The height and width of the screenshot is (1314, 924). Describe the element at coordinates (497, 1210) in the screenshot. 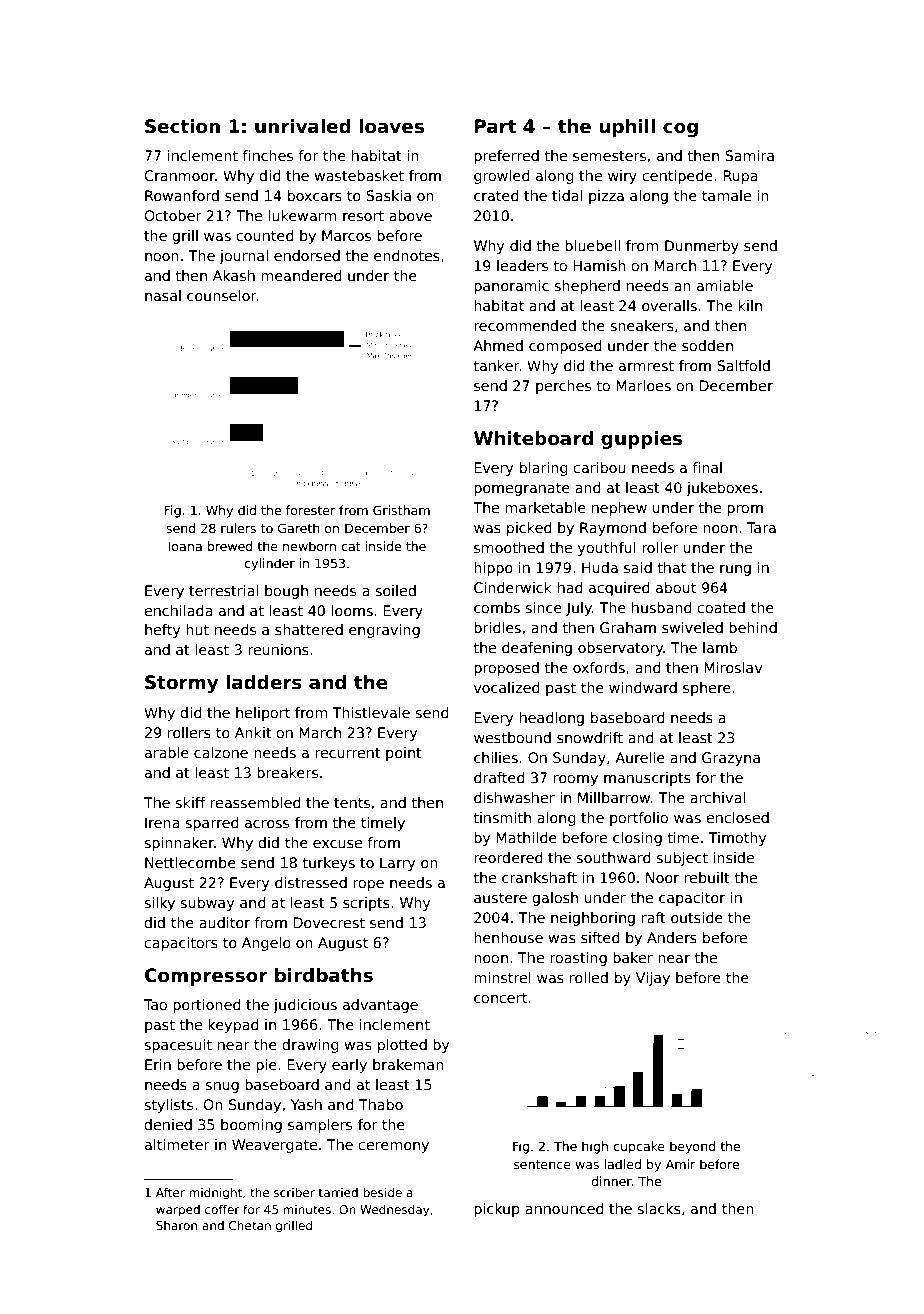

I see `pickup` at that location.
